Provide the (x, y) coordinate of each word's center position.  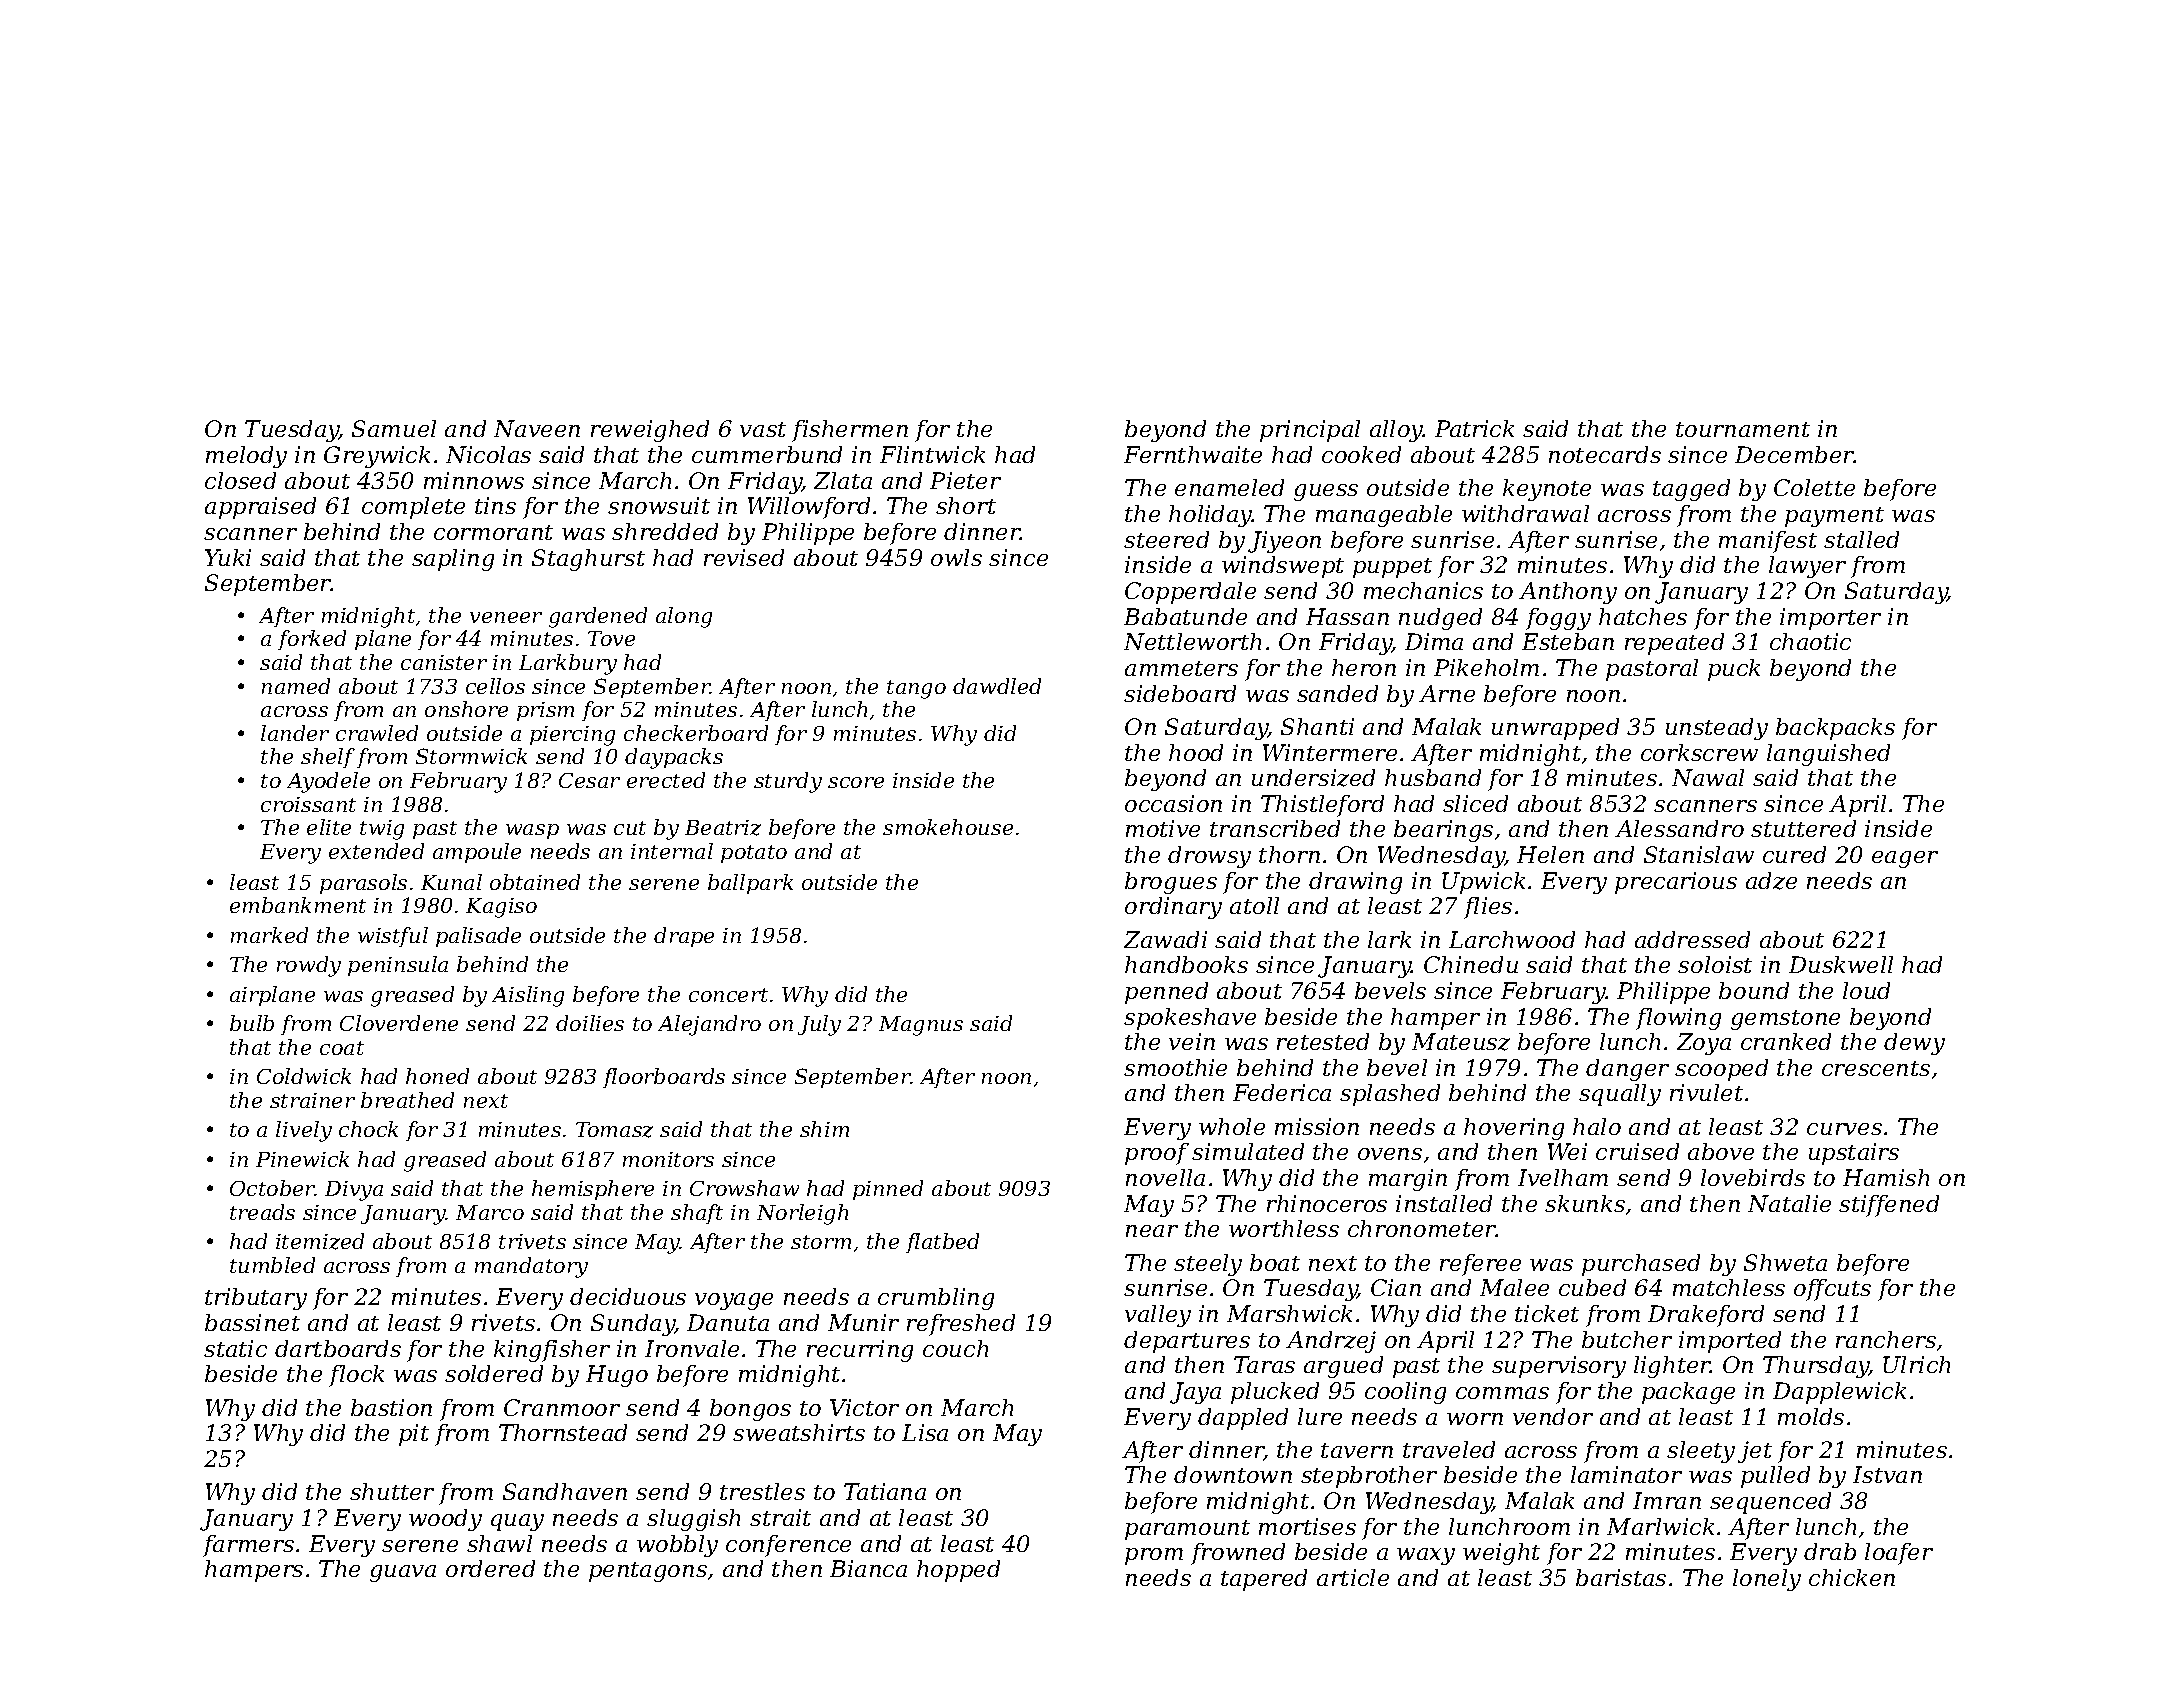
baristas (1621, 1577)
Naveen (537, 428)
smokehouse (948, 827)
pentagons (648, 1572)
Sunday (633, 1325)
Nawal (1708, 777)
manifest (1768, 542)
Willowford (809, 508)
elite (329, 827)
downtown (1233, 1474)
